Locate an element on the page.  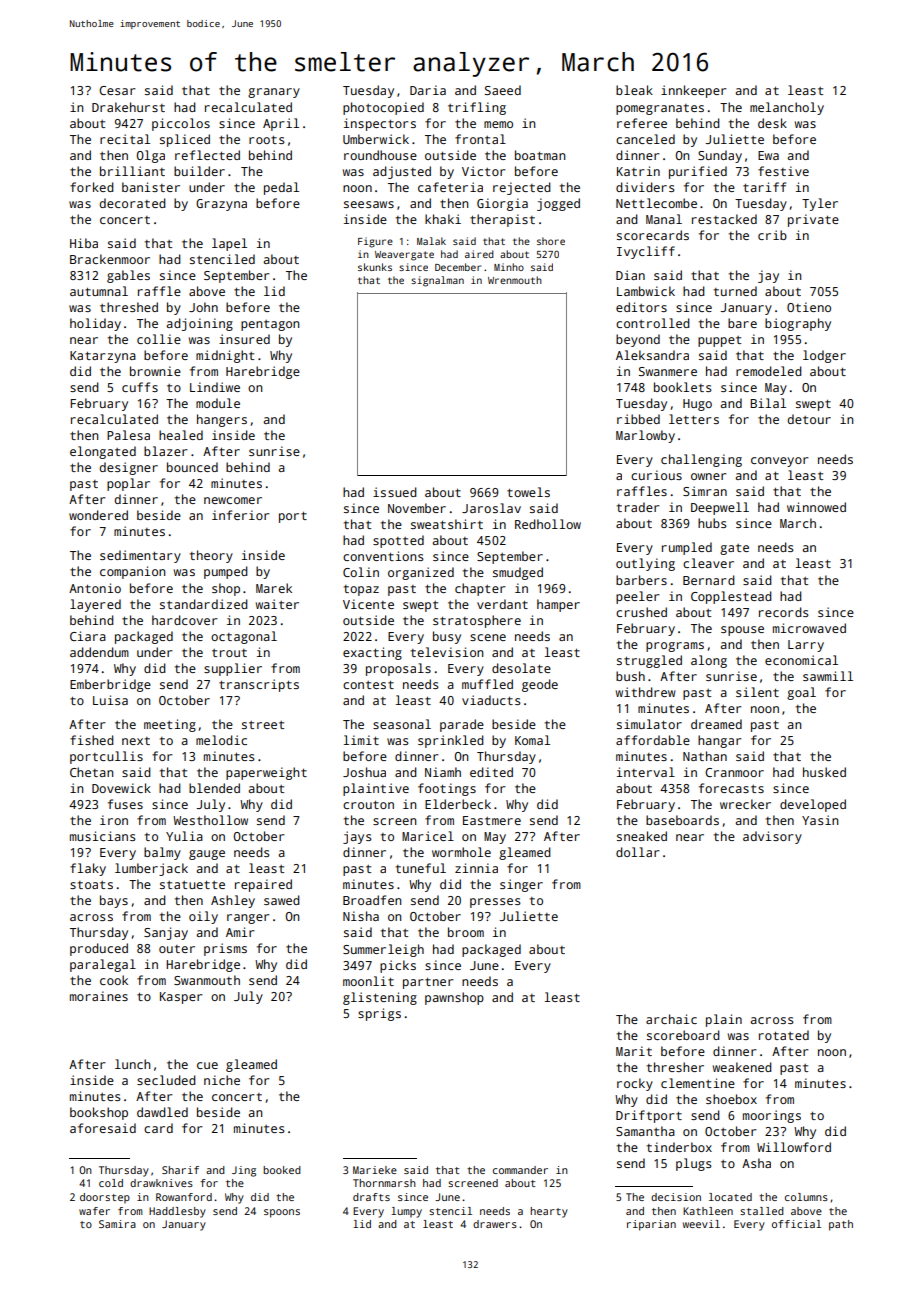
Haddlesby is located at coordinates (177, 1212).
